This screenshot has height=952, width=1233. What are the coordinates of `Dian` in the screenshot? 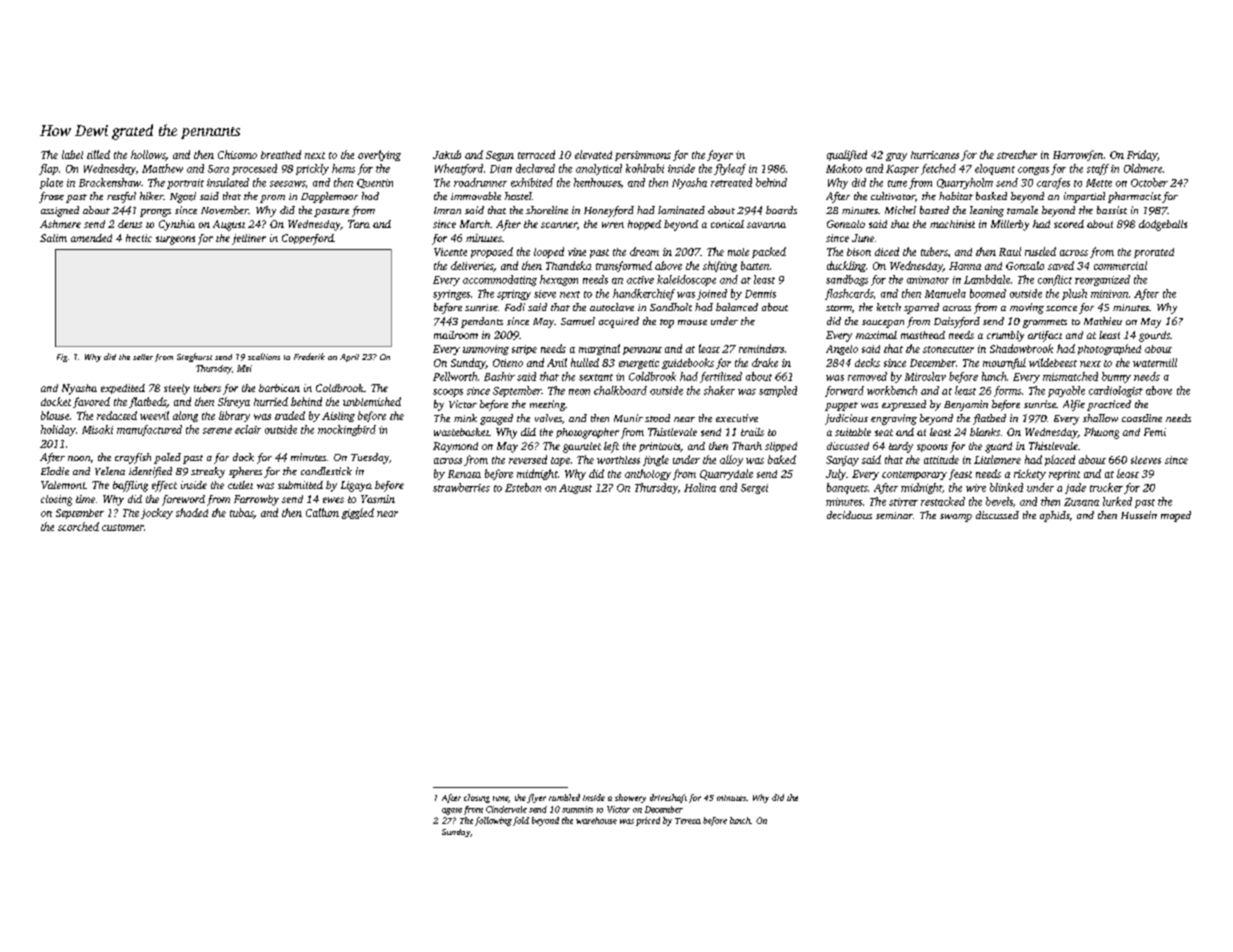 It's located at (501, 169).
